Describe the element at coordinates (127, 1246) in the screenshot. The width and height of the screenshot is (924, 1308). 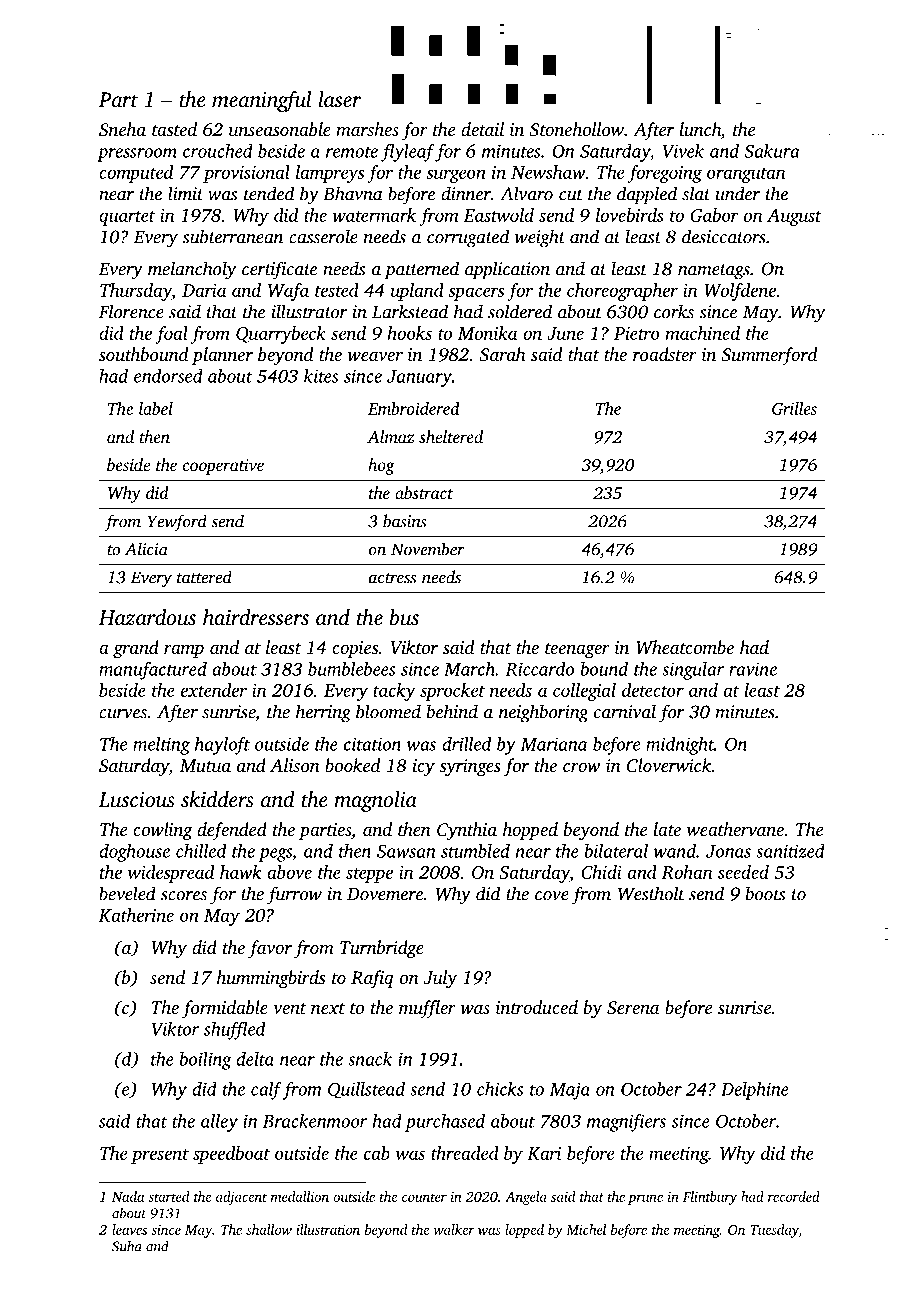
I see `Suha` at that location.
